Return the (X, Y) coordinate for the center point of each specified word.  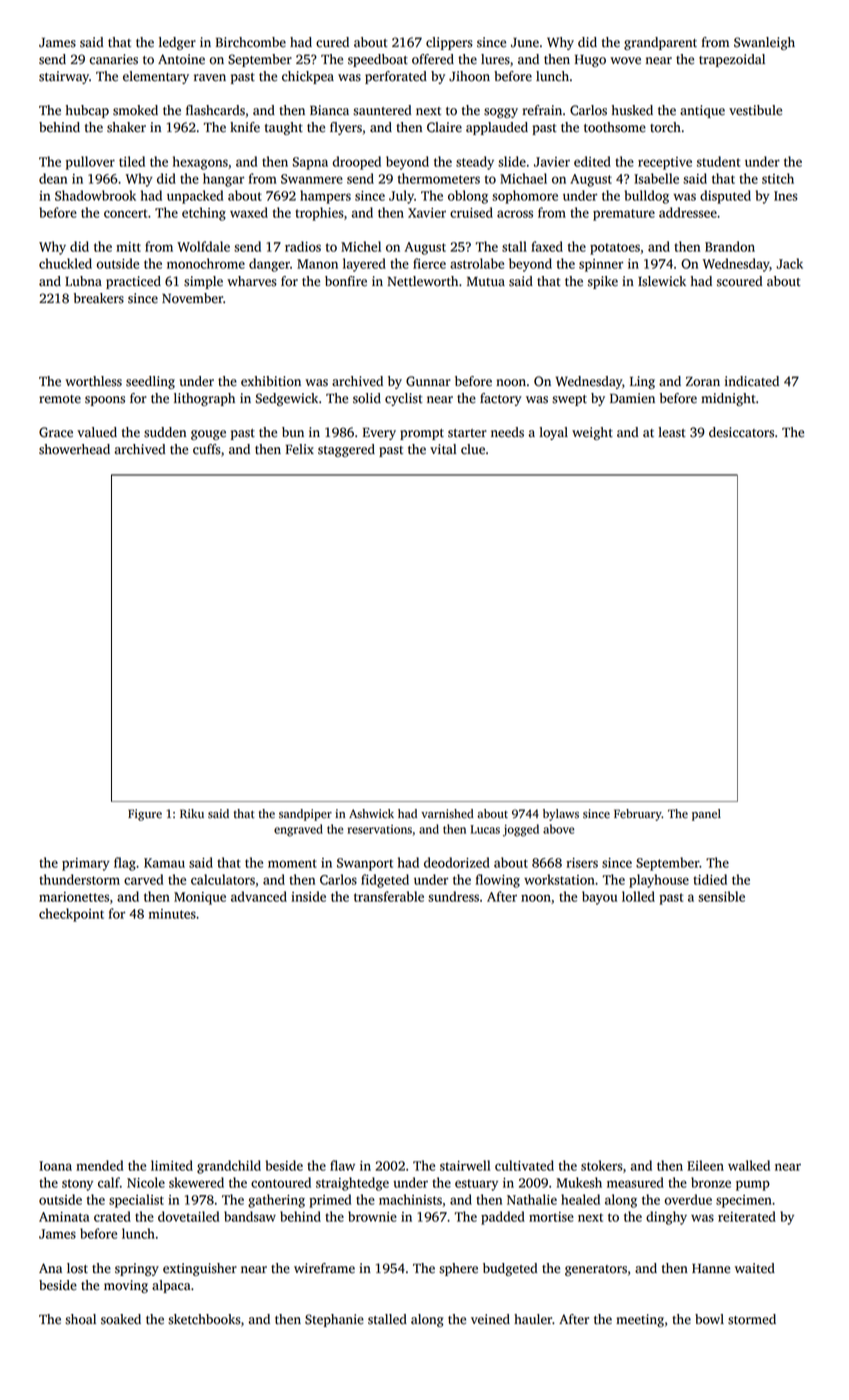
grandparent (660, 43)
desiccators (741, 432)
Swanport (365, 864)
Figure (145, 815)
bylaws (561, 815)
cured (332, 42)
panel (706, 815)
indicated (752, 381)
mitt (128, 247)
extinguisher (200, 1269)
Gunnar (428, 381)
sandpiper (305, 815)
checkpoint (71, 915)
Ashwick (371, 814)
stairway (64, 77)
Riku (192, 814)
